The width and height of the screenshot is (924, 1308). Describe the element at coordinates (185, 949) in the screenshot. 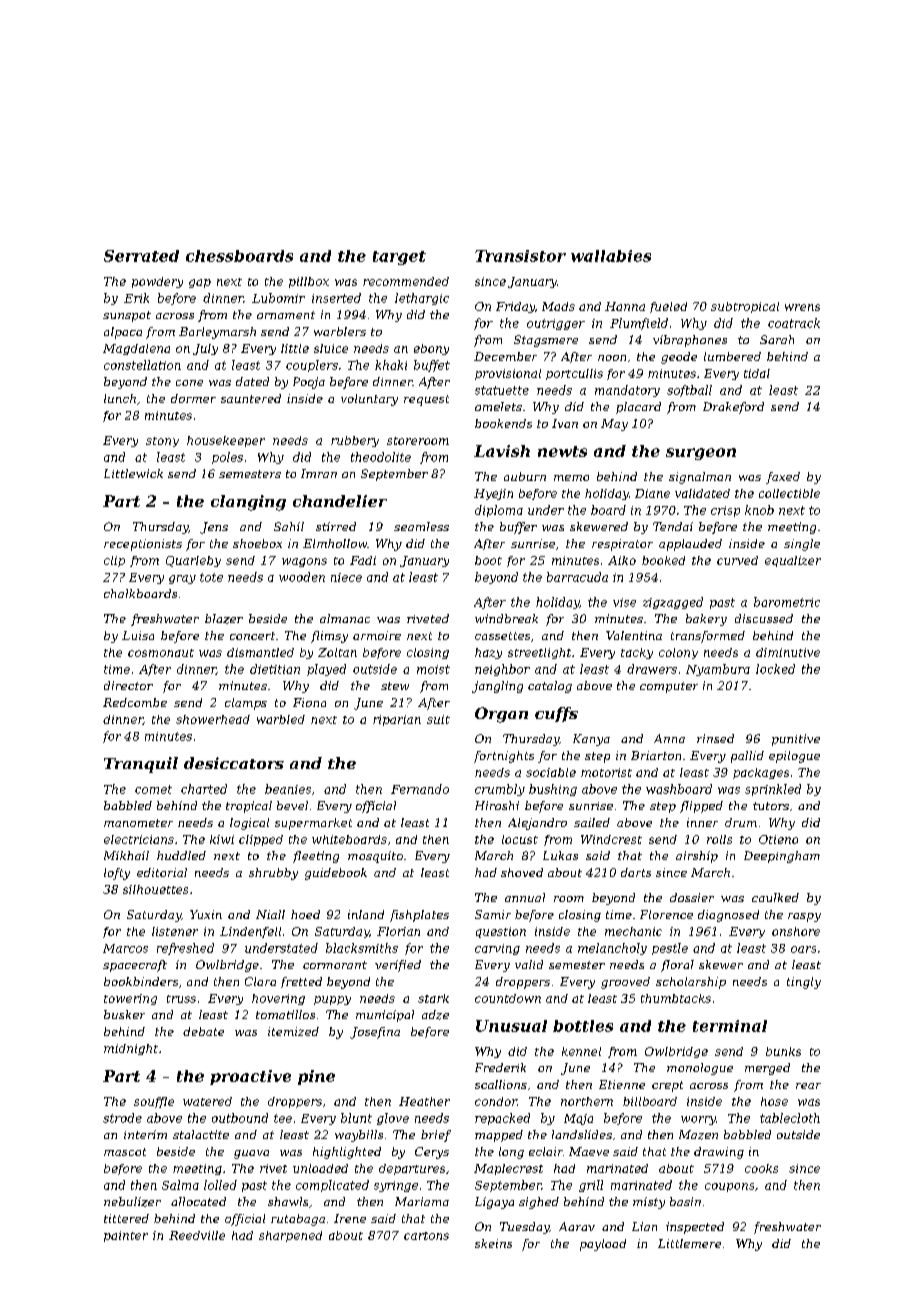

I see `refreshed` at that location.
